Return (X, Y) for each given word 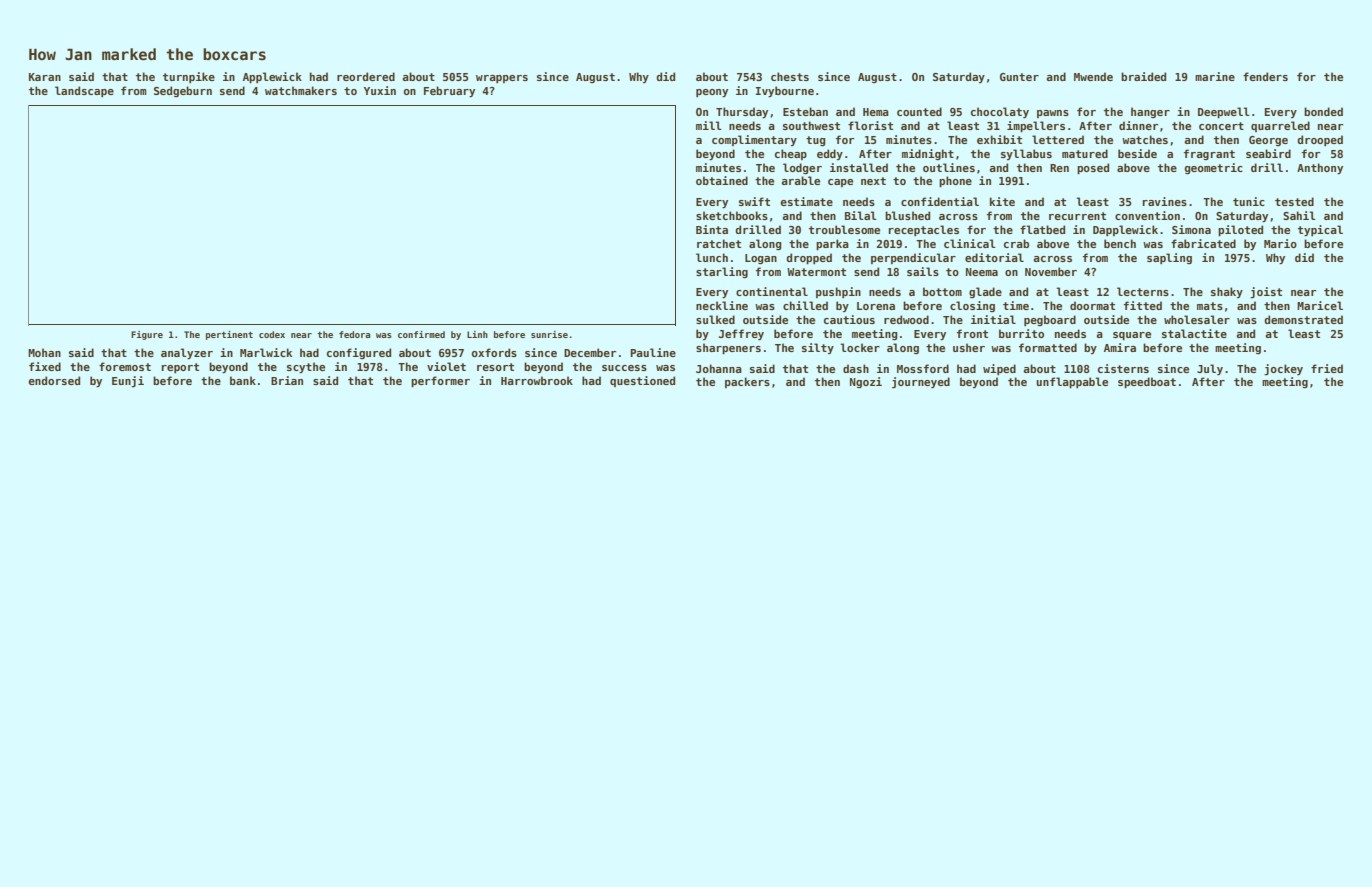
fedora (354, 334)
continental (772, 291)
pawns (1053, 114)
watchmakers (301, 90)
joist (1266, 292)
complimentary (754, 140)
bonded (1323, 111)
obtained (722, 180)
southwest (811, 125)
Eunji (128, 381)
